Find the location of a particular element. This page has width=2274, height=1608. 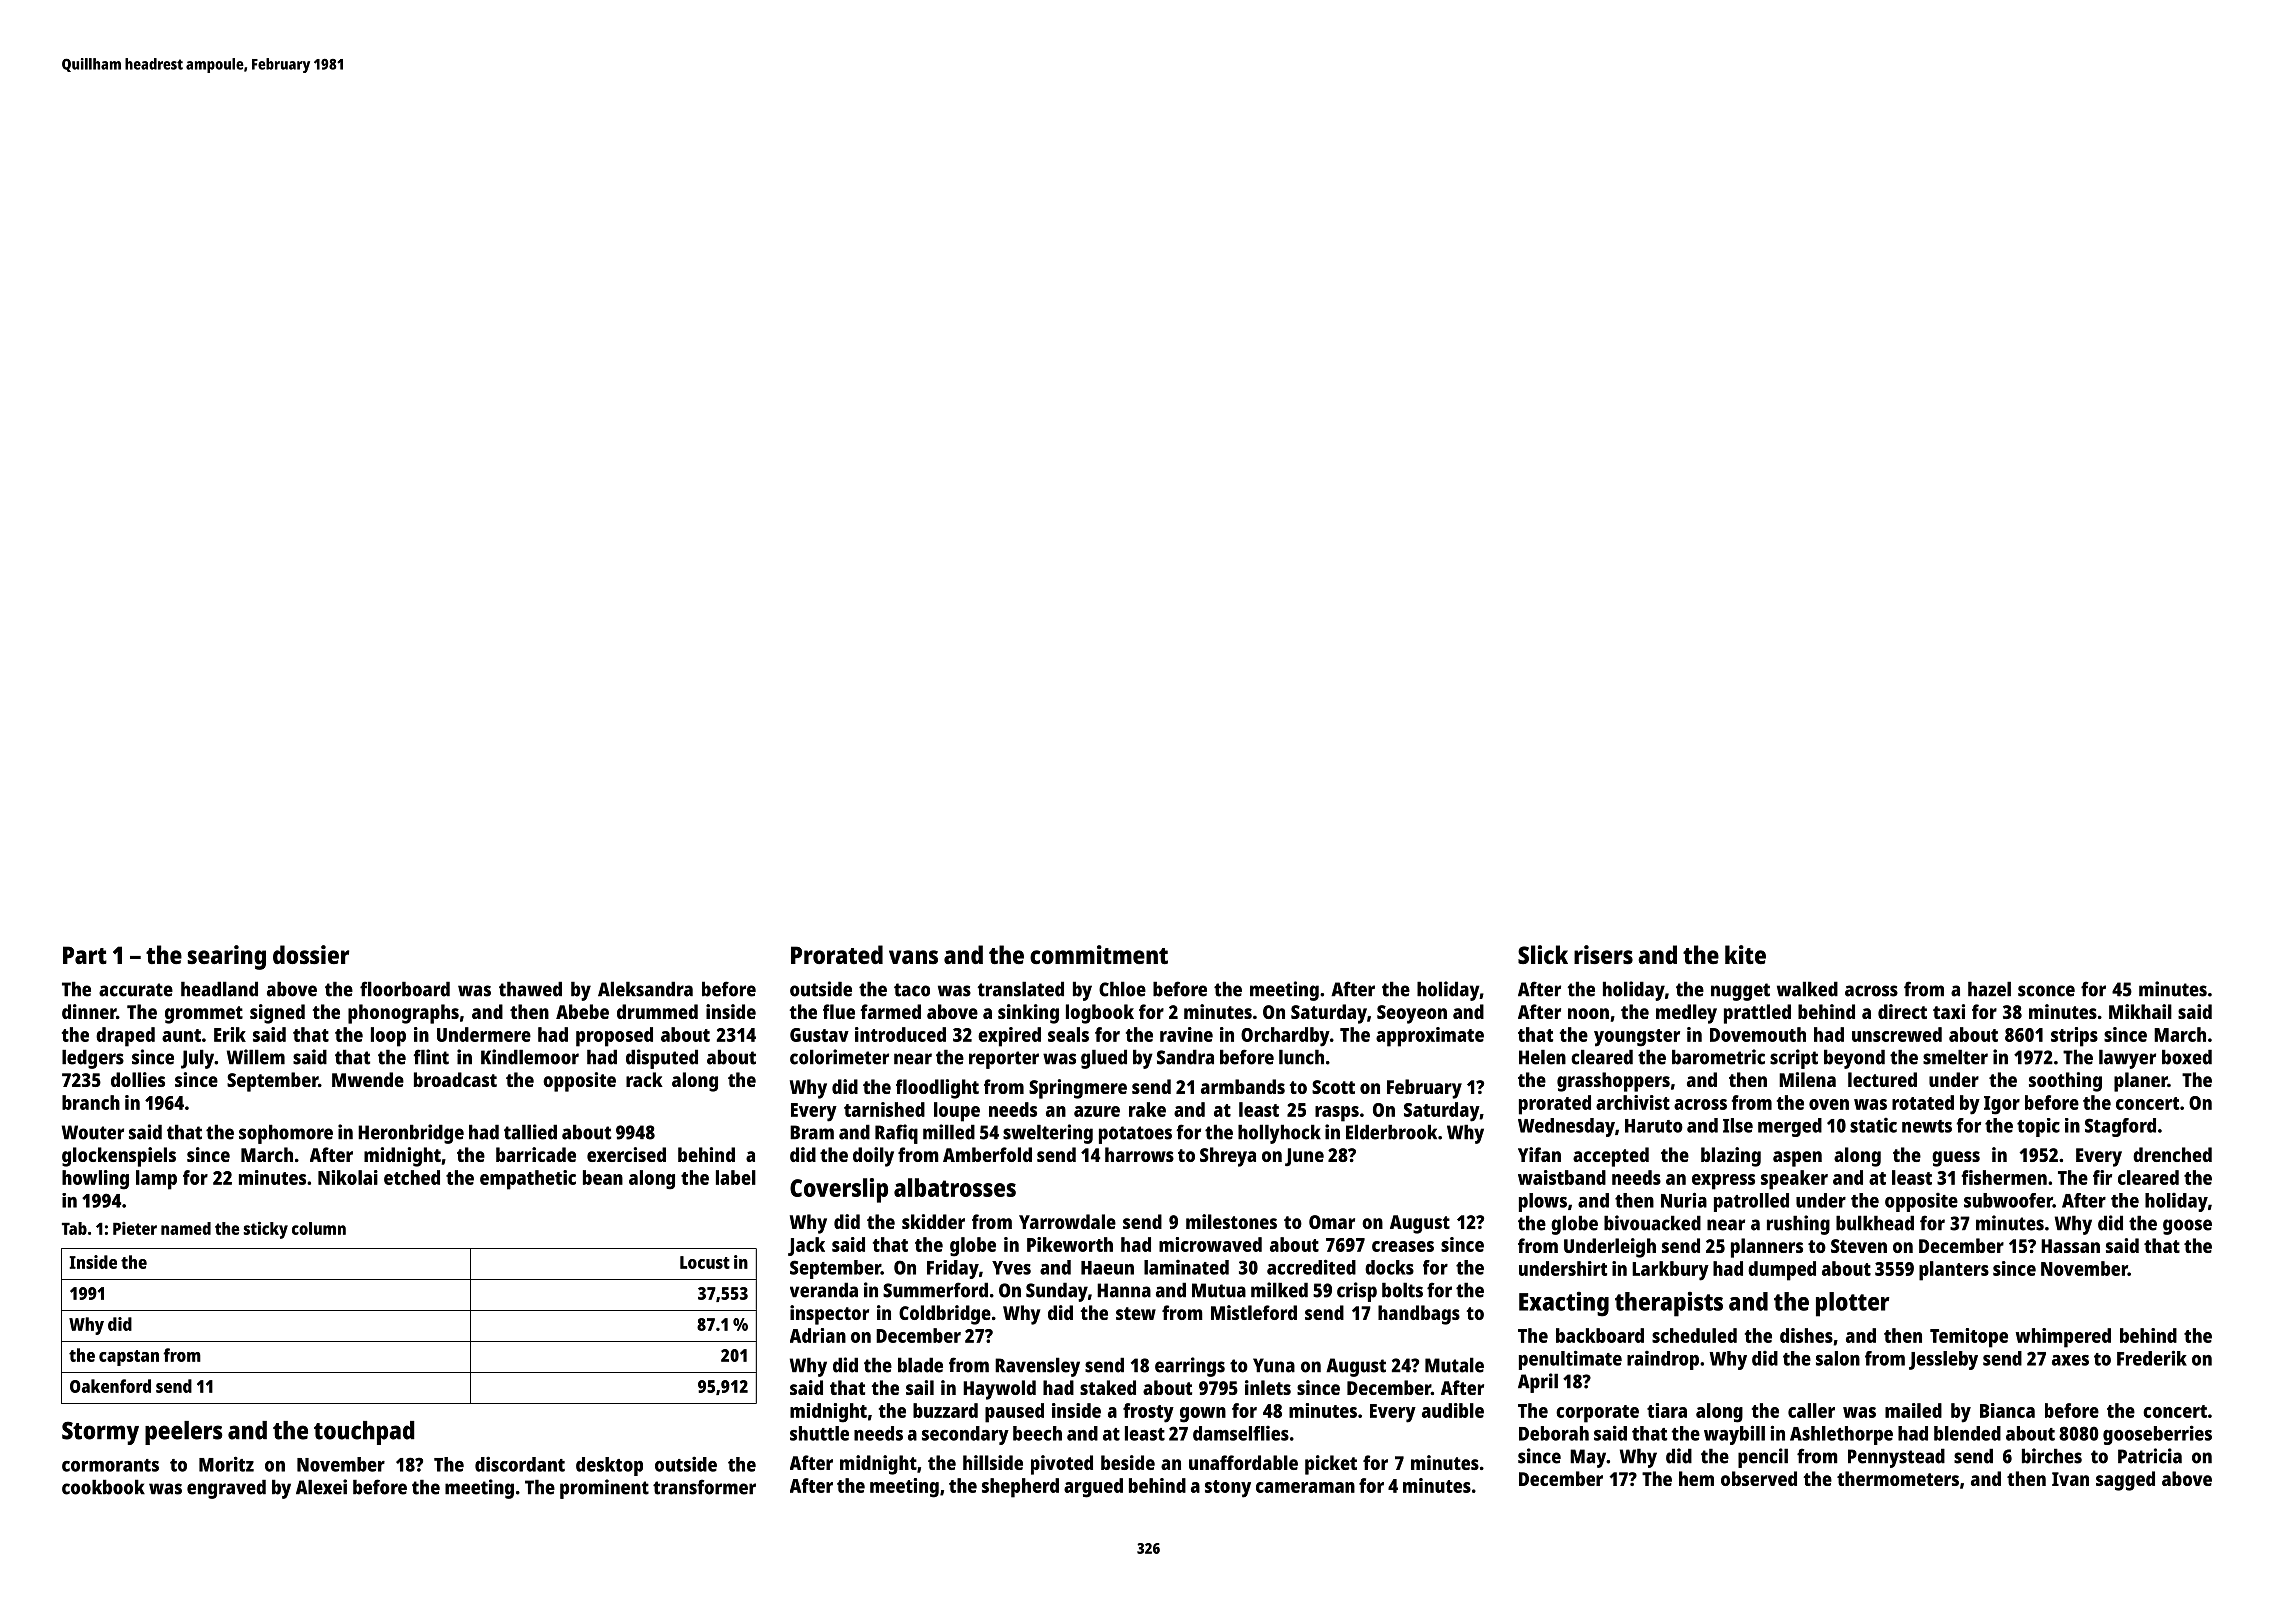

Oakenford is located at coordinates (110, 1386).
